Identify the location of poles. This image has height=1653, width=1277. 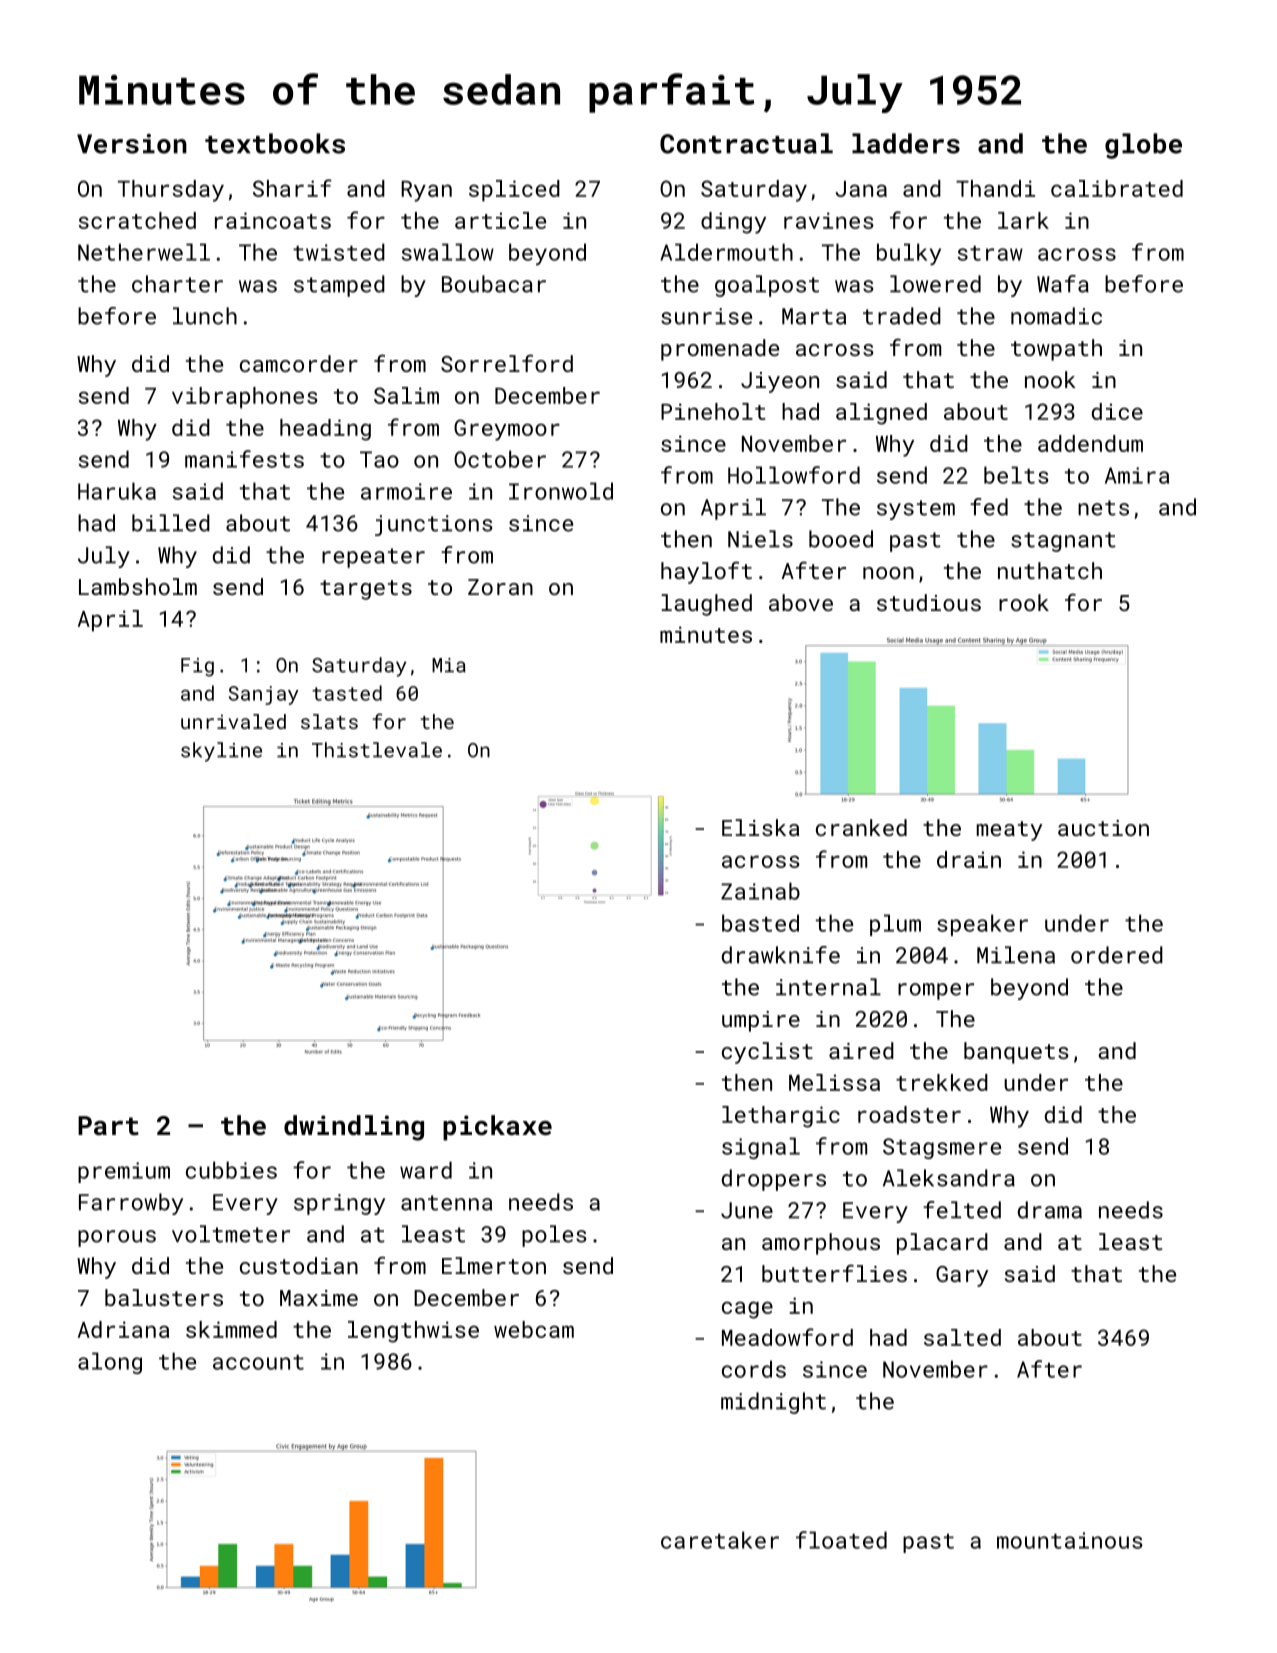
(554, 1236).
